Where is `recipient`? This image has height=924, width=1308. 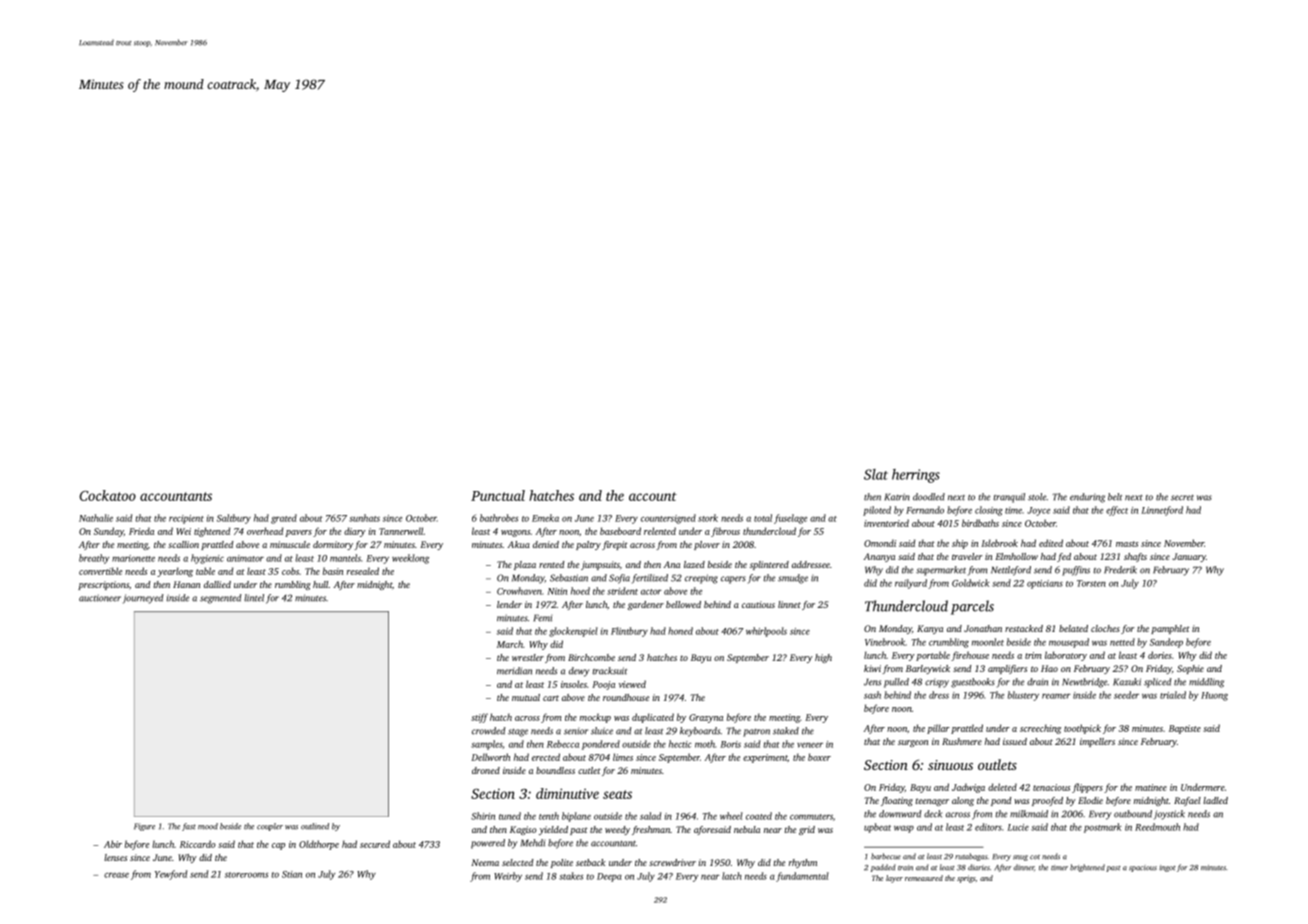
recipient is located at coordinates (186, 519).
